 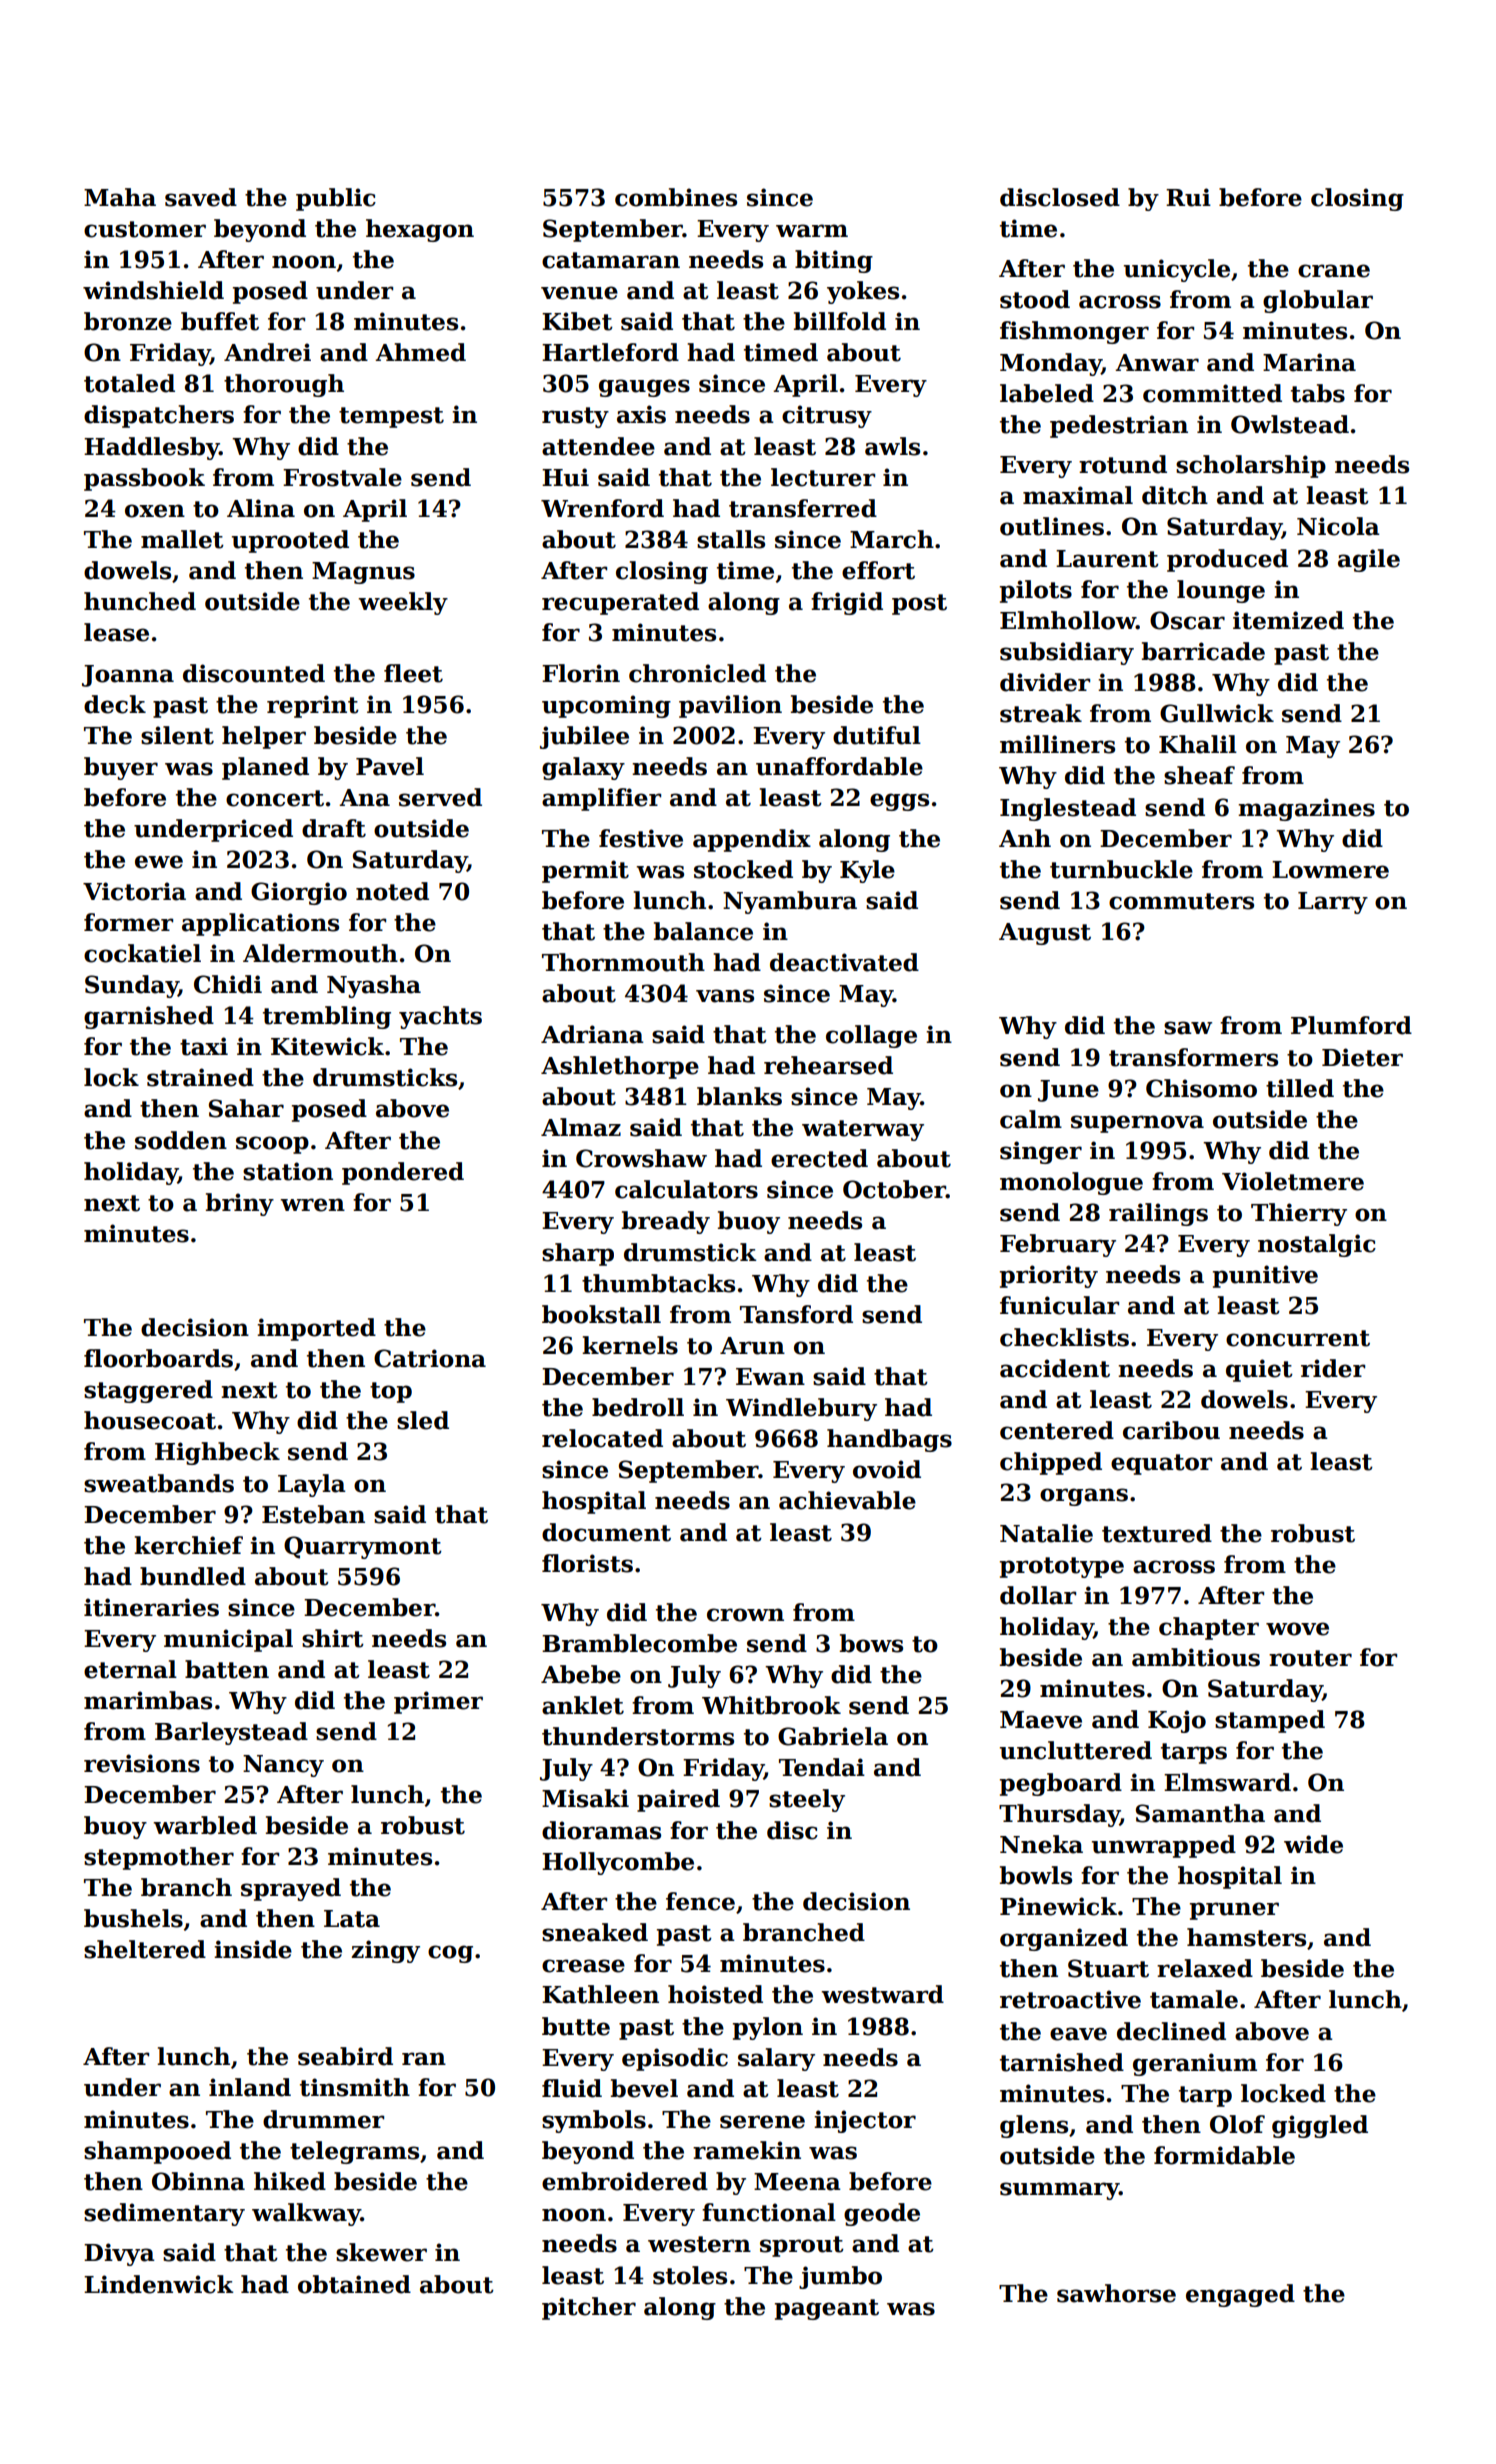 I want to click on subsidiary, so click(x=1067, y=653).
